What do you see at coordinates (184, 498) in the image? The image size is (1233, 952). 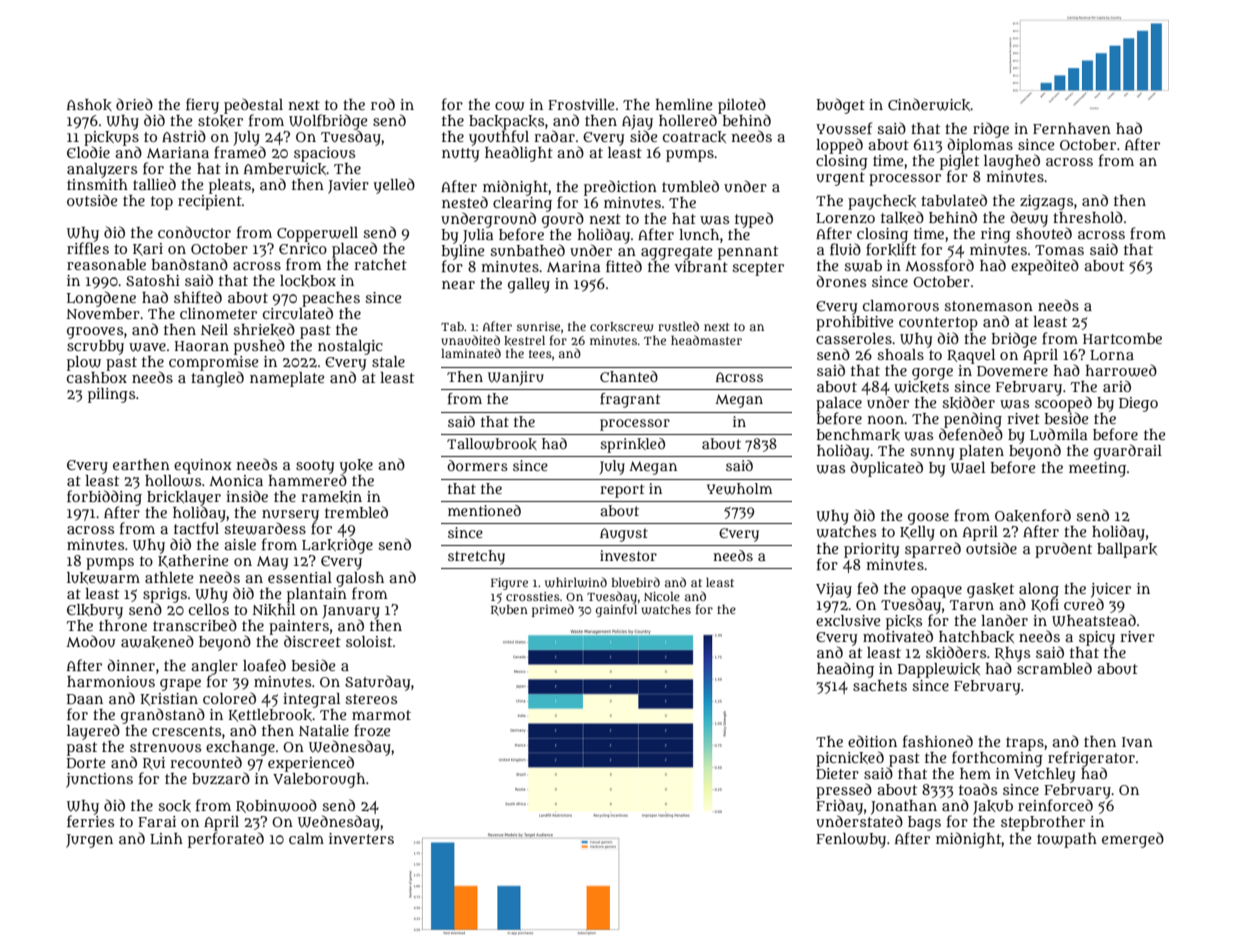 I see `bricklayer` at bounding box center [184, 498].
